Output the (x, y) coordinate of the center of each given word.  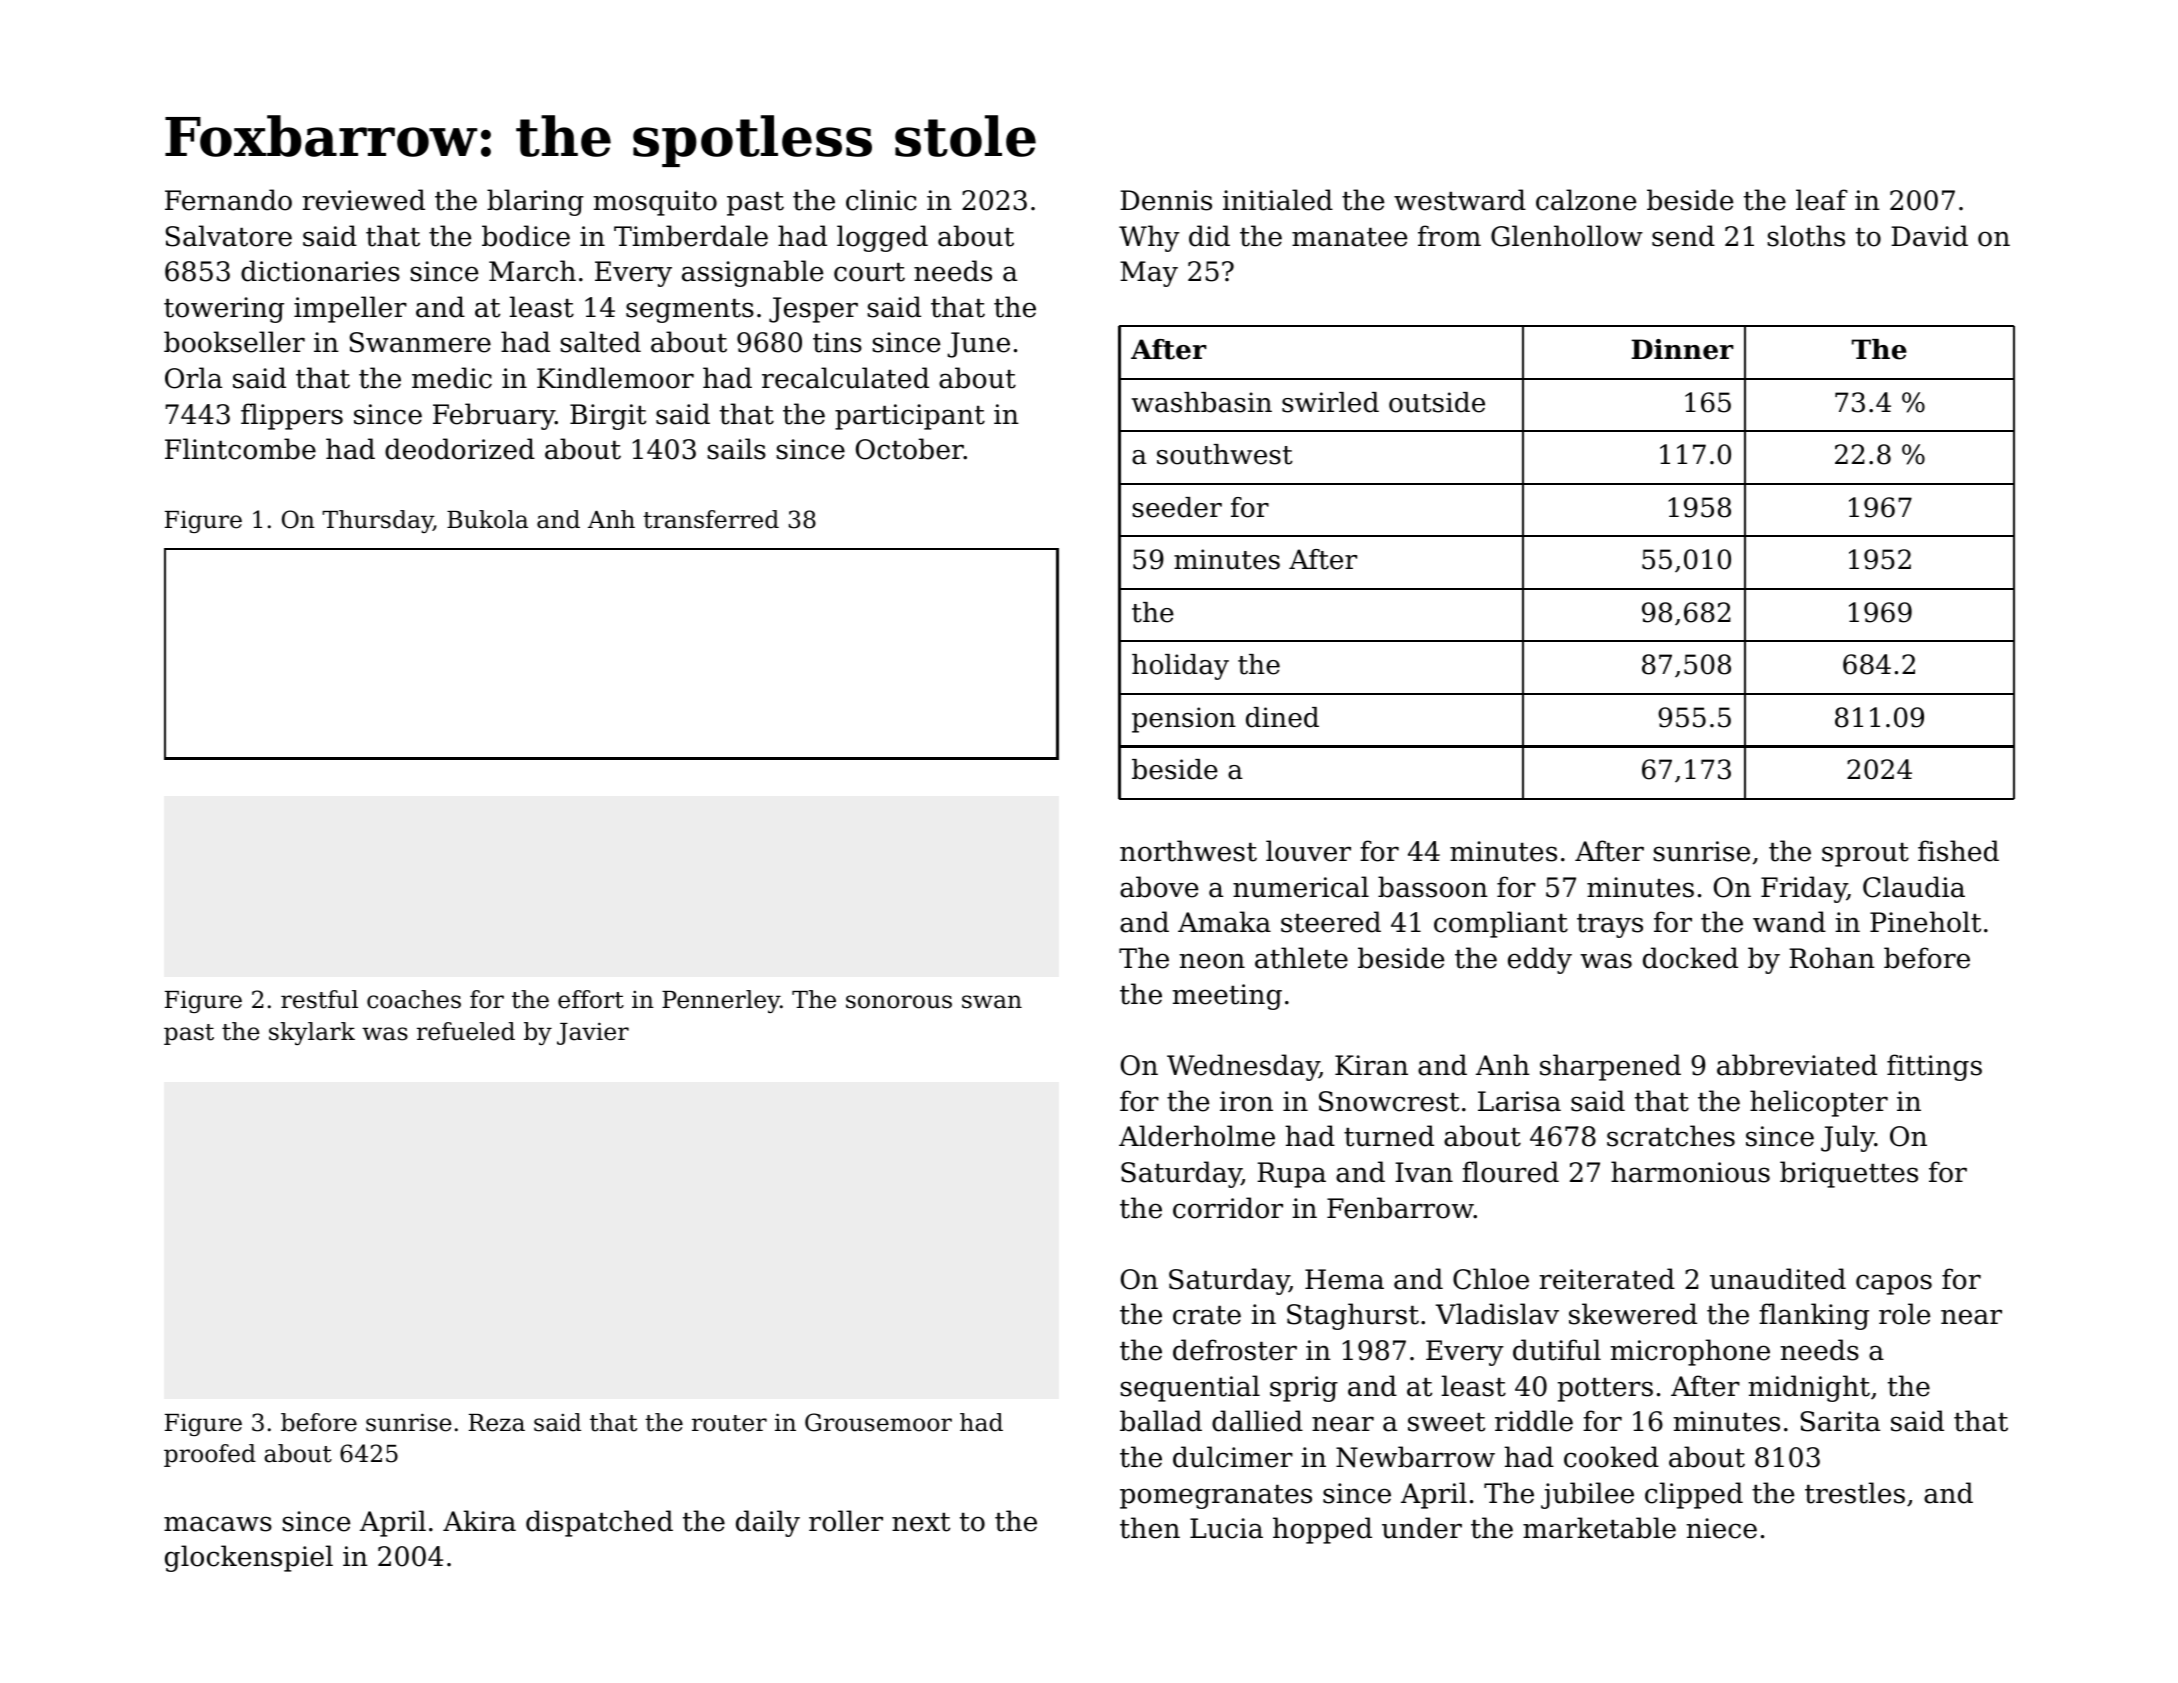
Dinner (1682, 349)
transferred (711, 519)
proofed (210, 1455)
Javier (593, 1033)
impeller (350, 309)
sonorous (899, 1002)
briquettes (1849, 1174)
